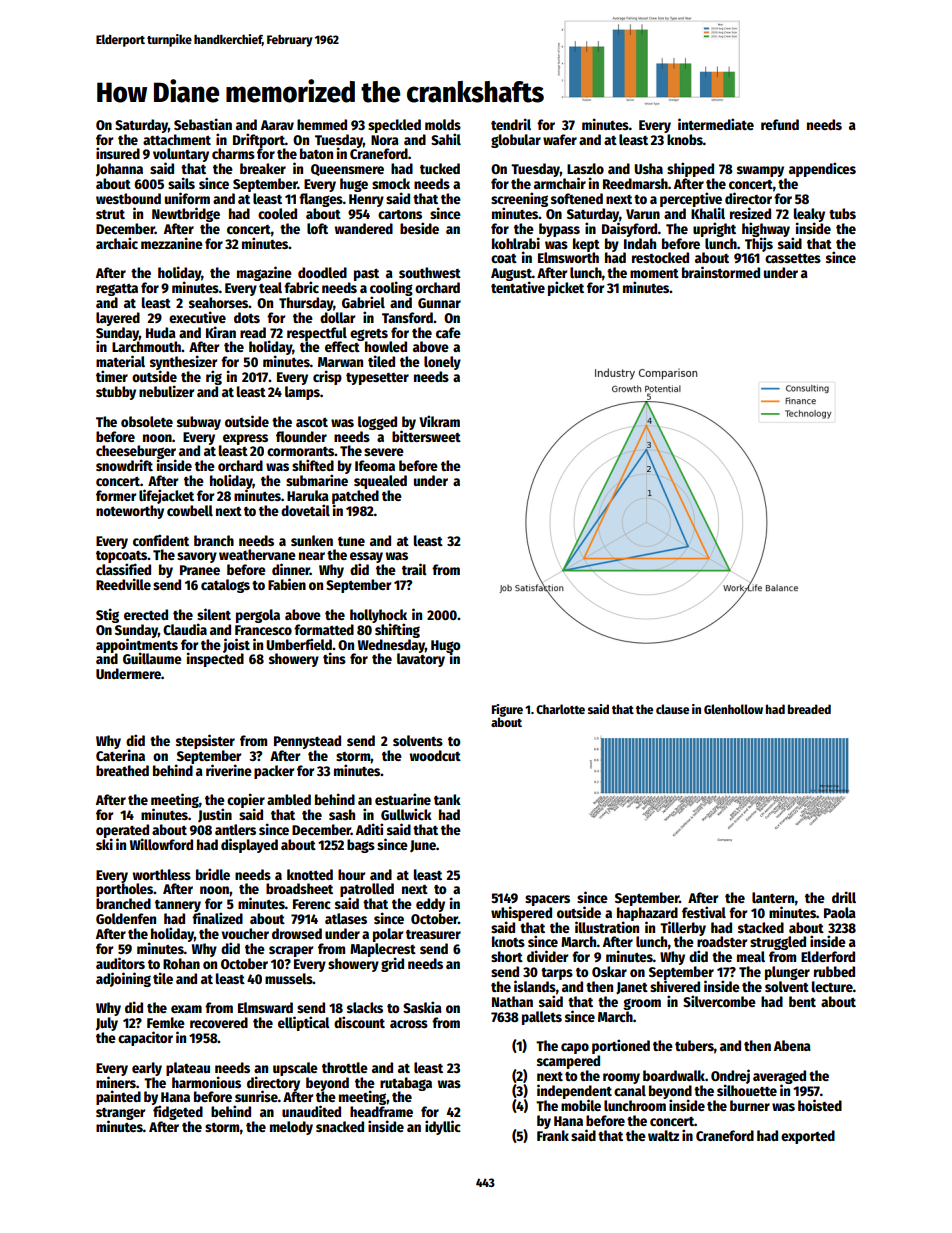  Describe the element at coordinates (380, 482) in the screenshot. I see `squealed` at that location.
